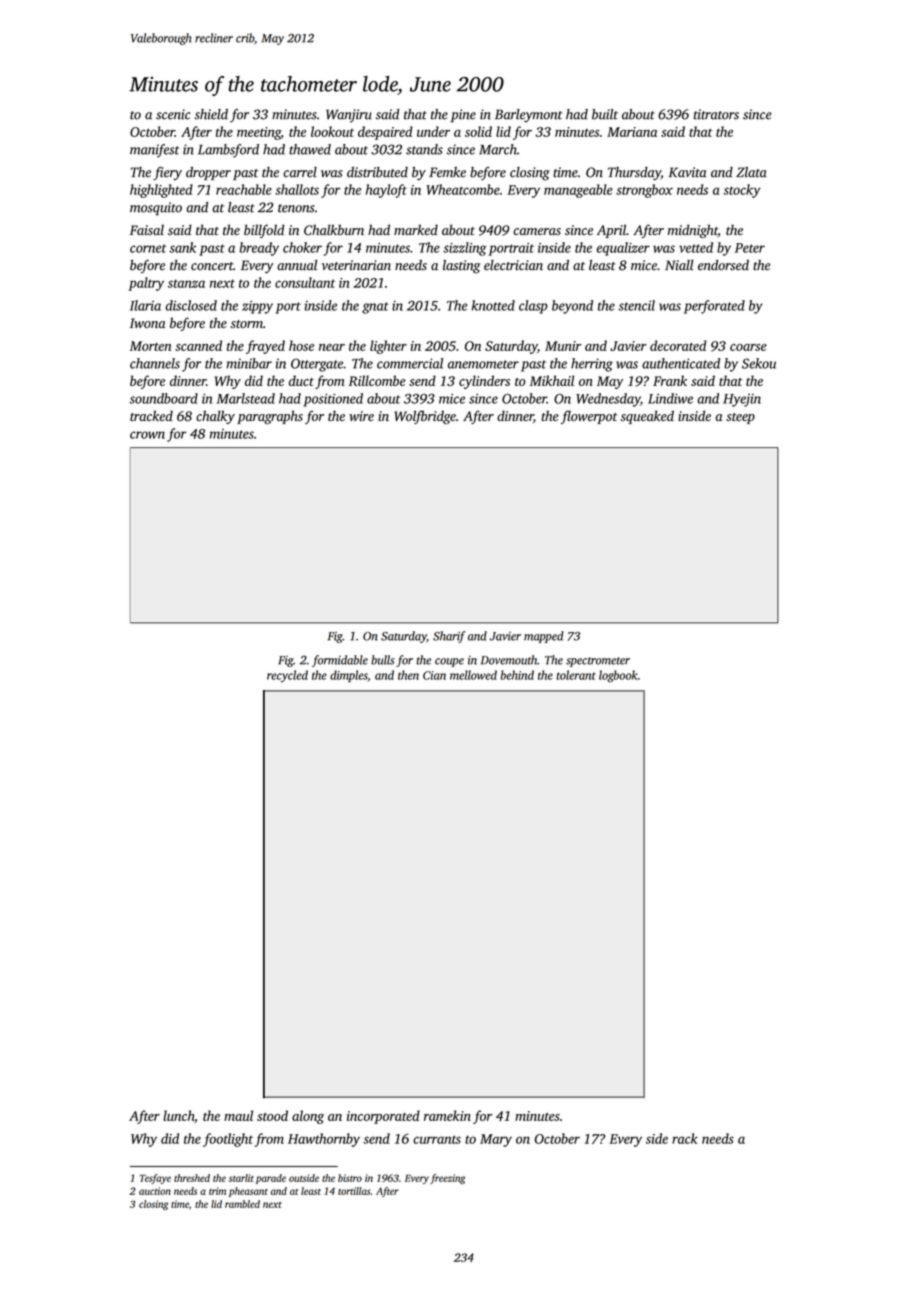 The image size is (908, 1316). What do you see at coordinates (354, 1191) in the screenshot?
I see `tortillas` at bounding box center [354, 1191].
